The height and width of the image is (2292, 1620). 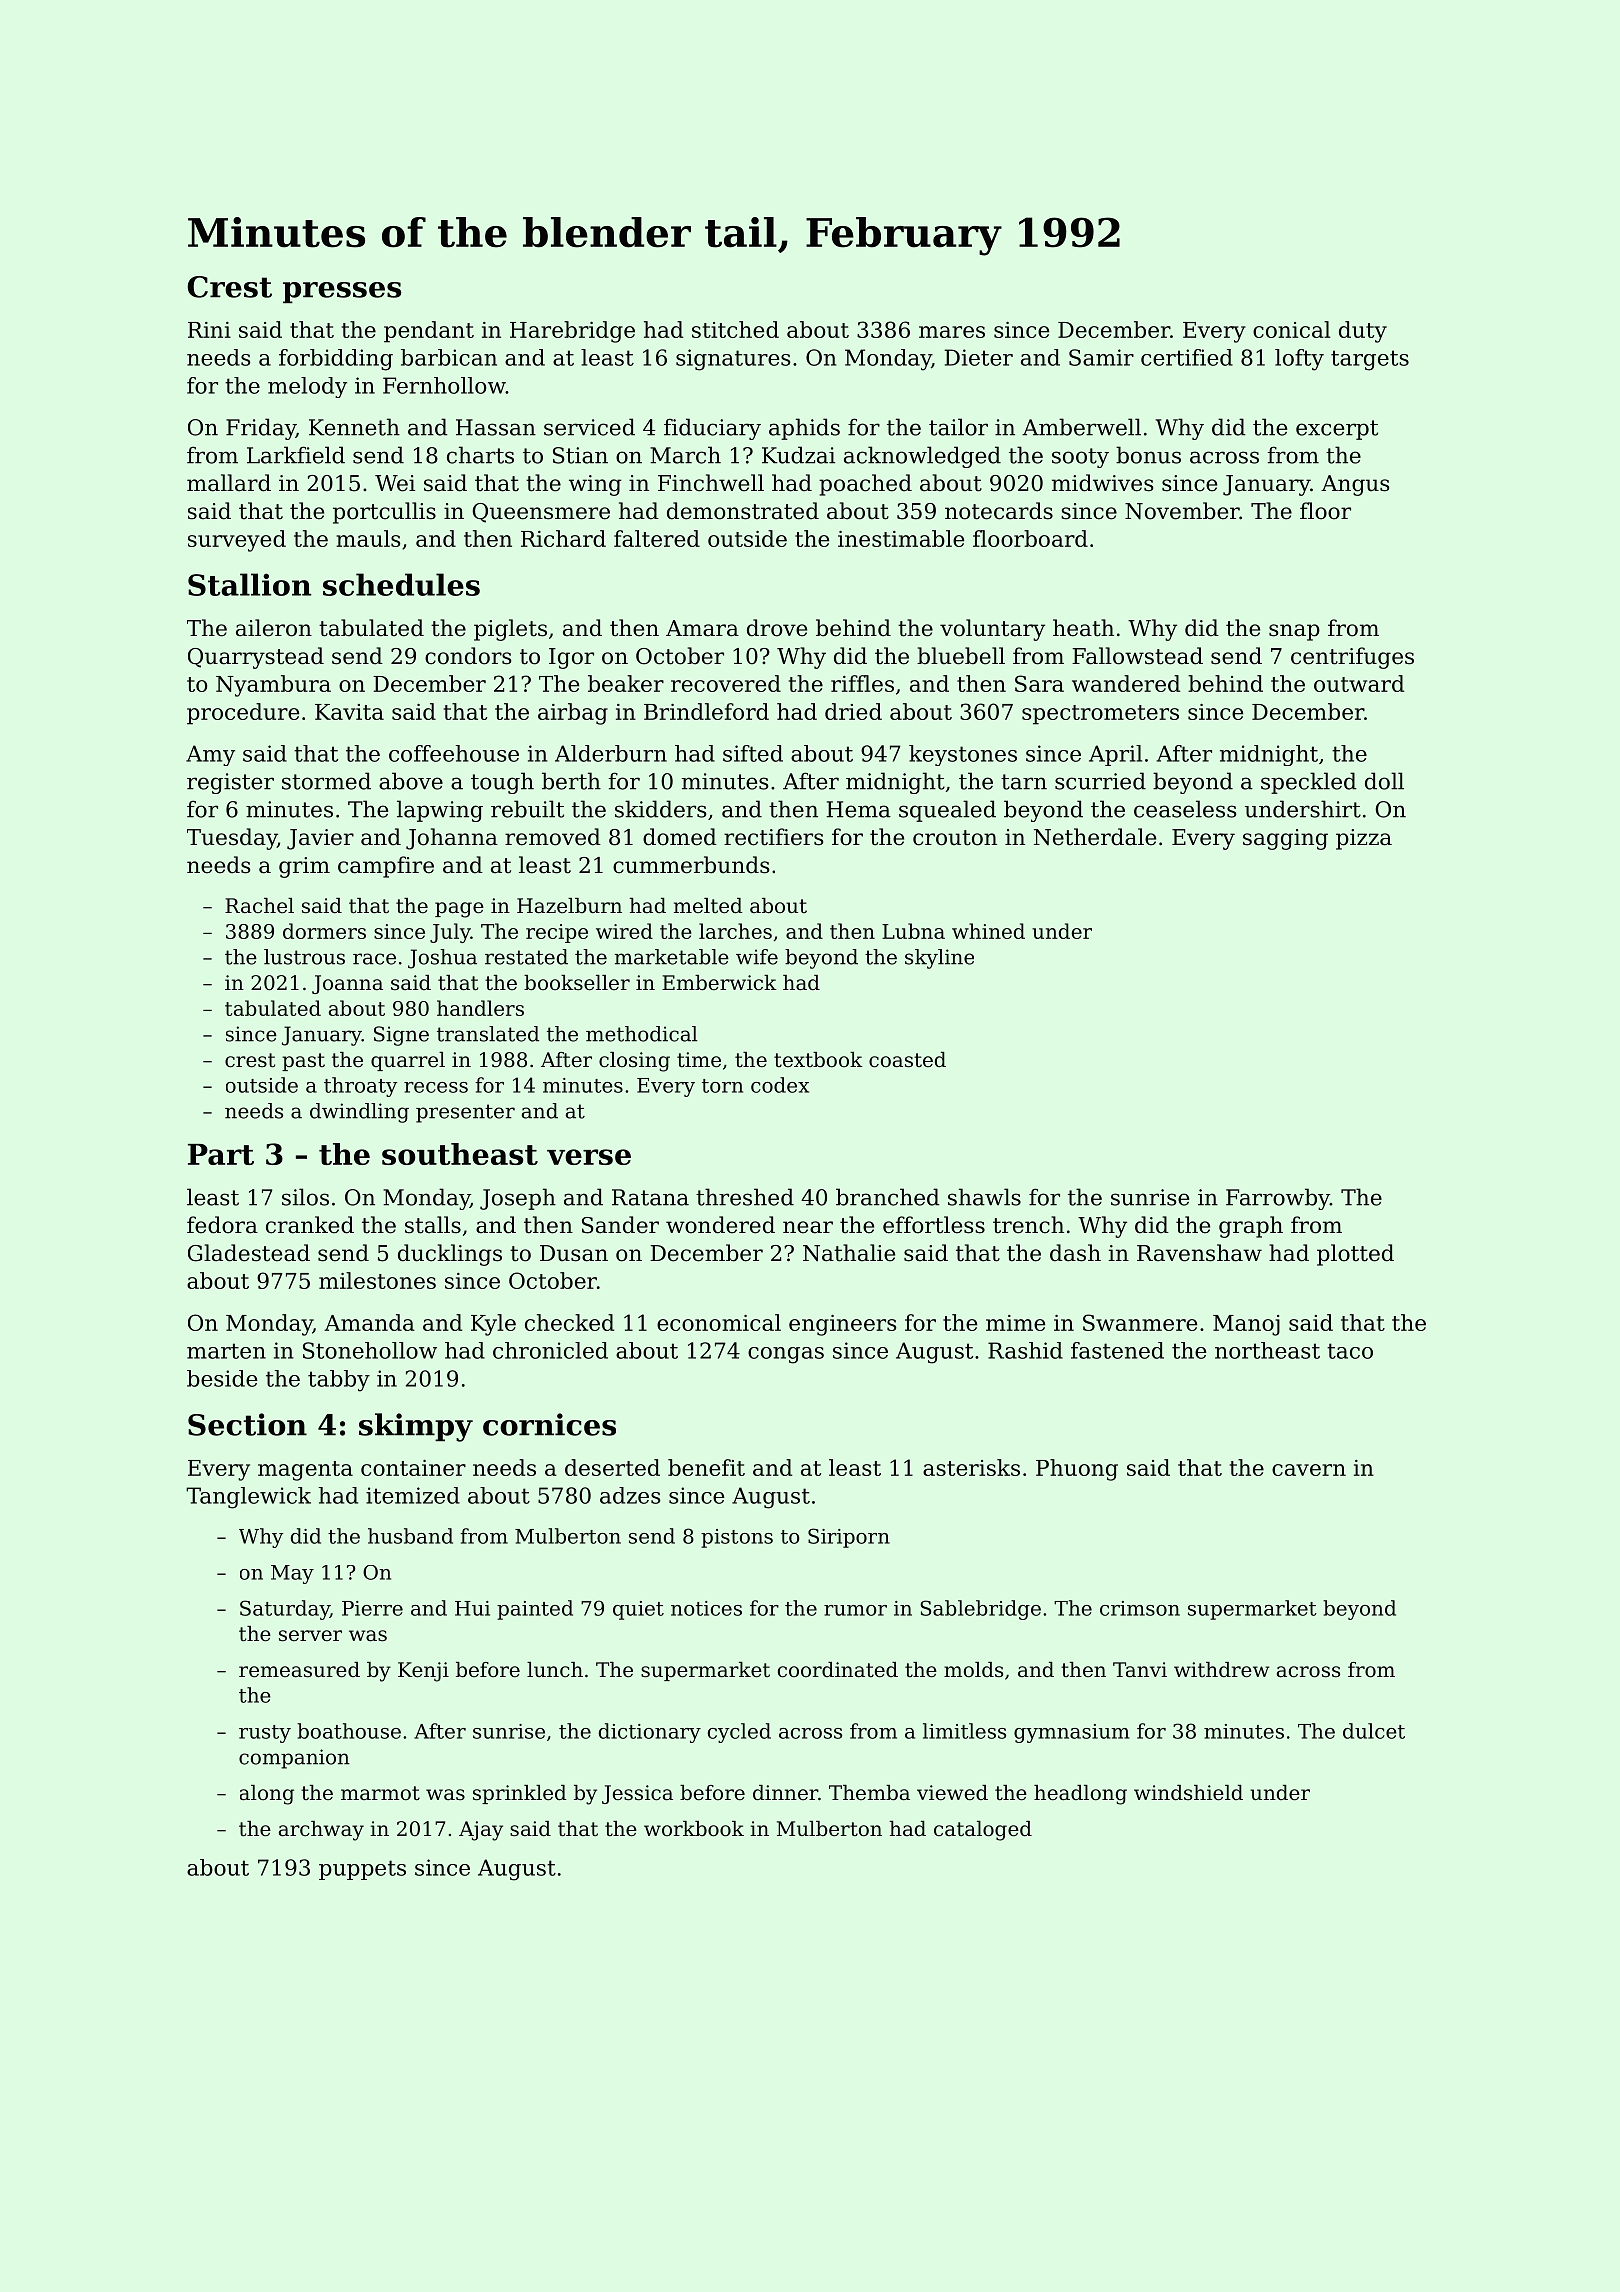 I want to click on Angus, so click(x=1355, y=485).
